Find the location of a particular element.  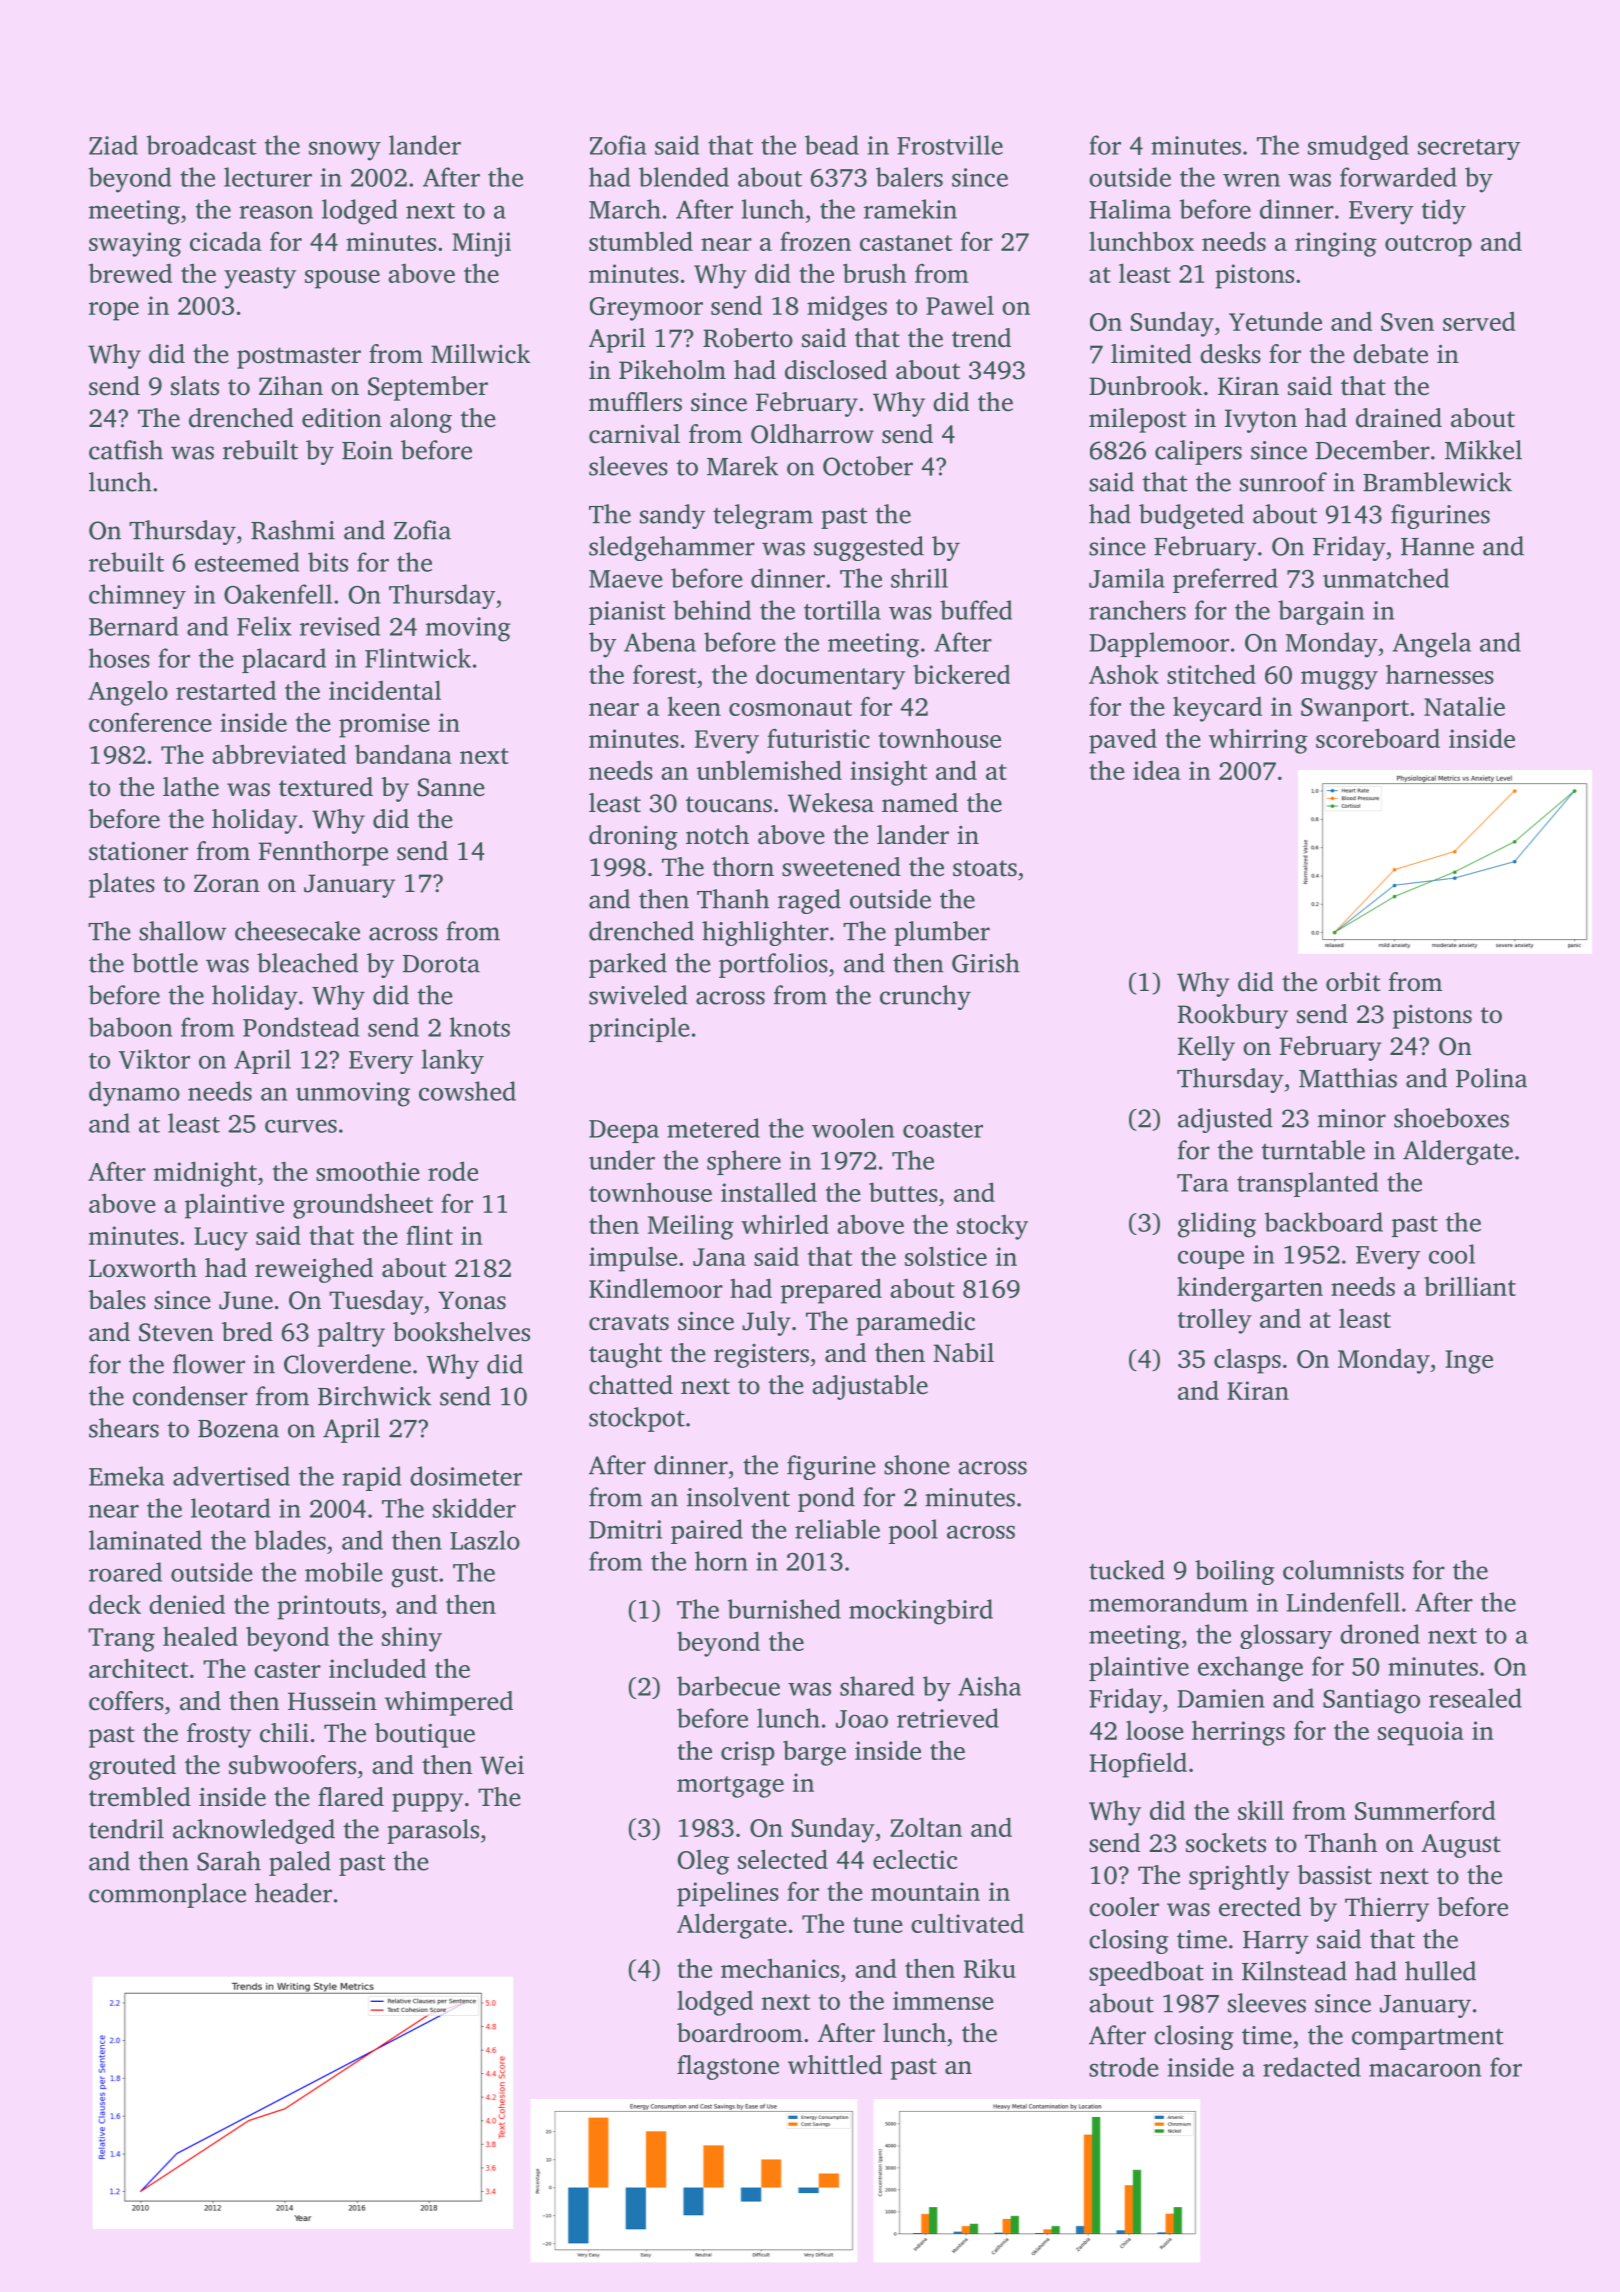

drained is located at coordinates (1399, 418).
